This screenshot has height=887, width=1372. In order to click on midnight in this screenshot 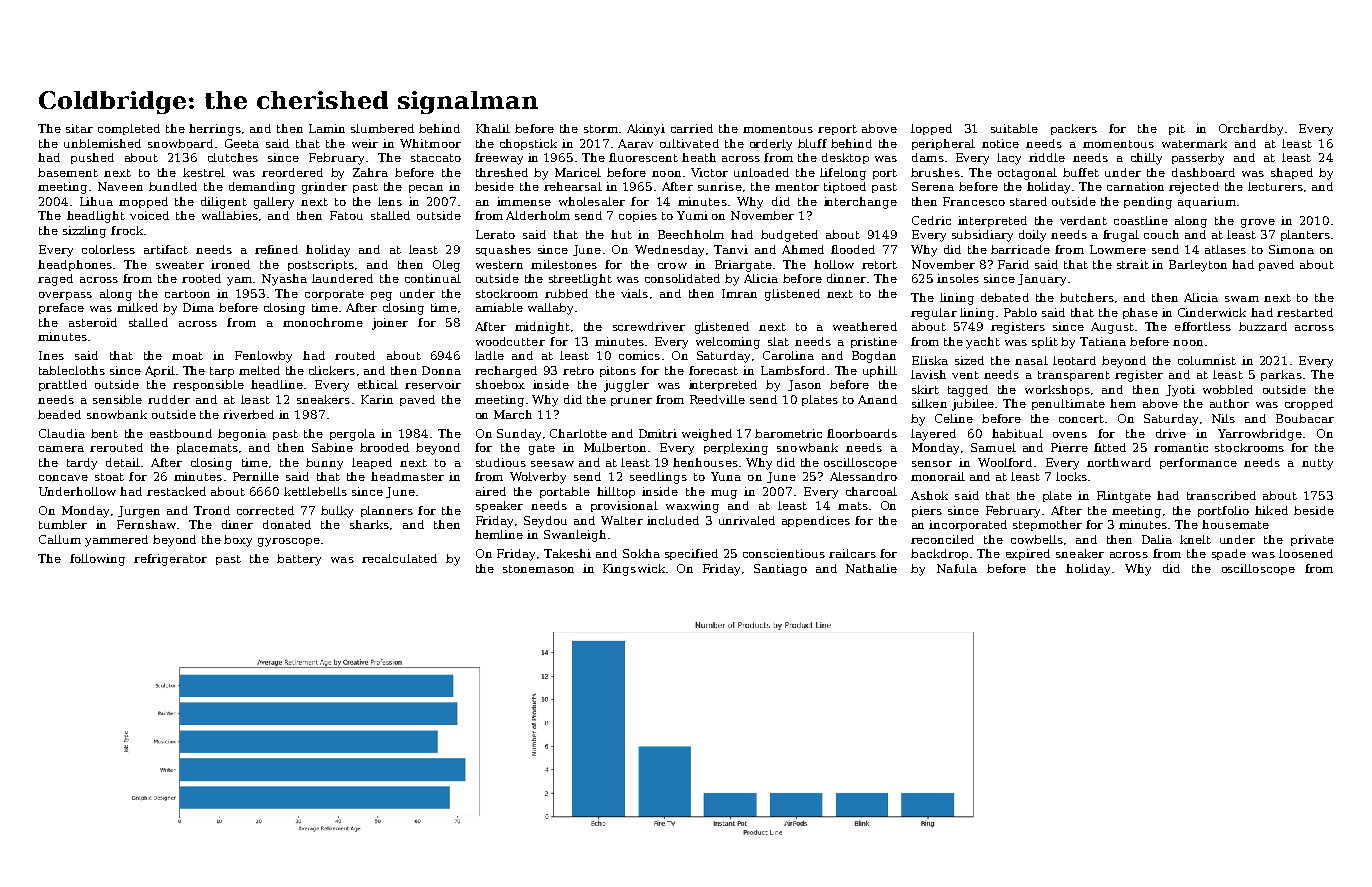, I will do `click(542, 328)`.
